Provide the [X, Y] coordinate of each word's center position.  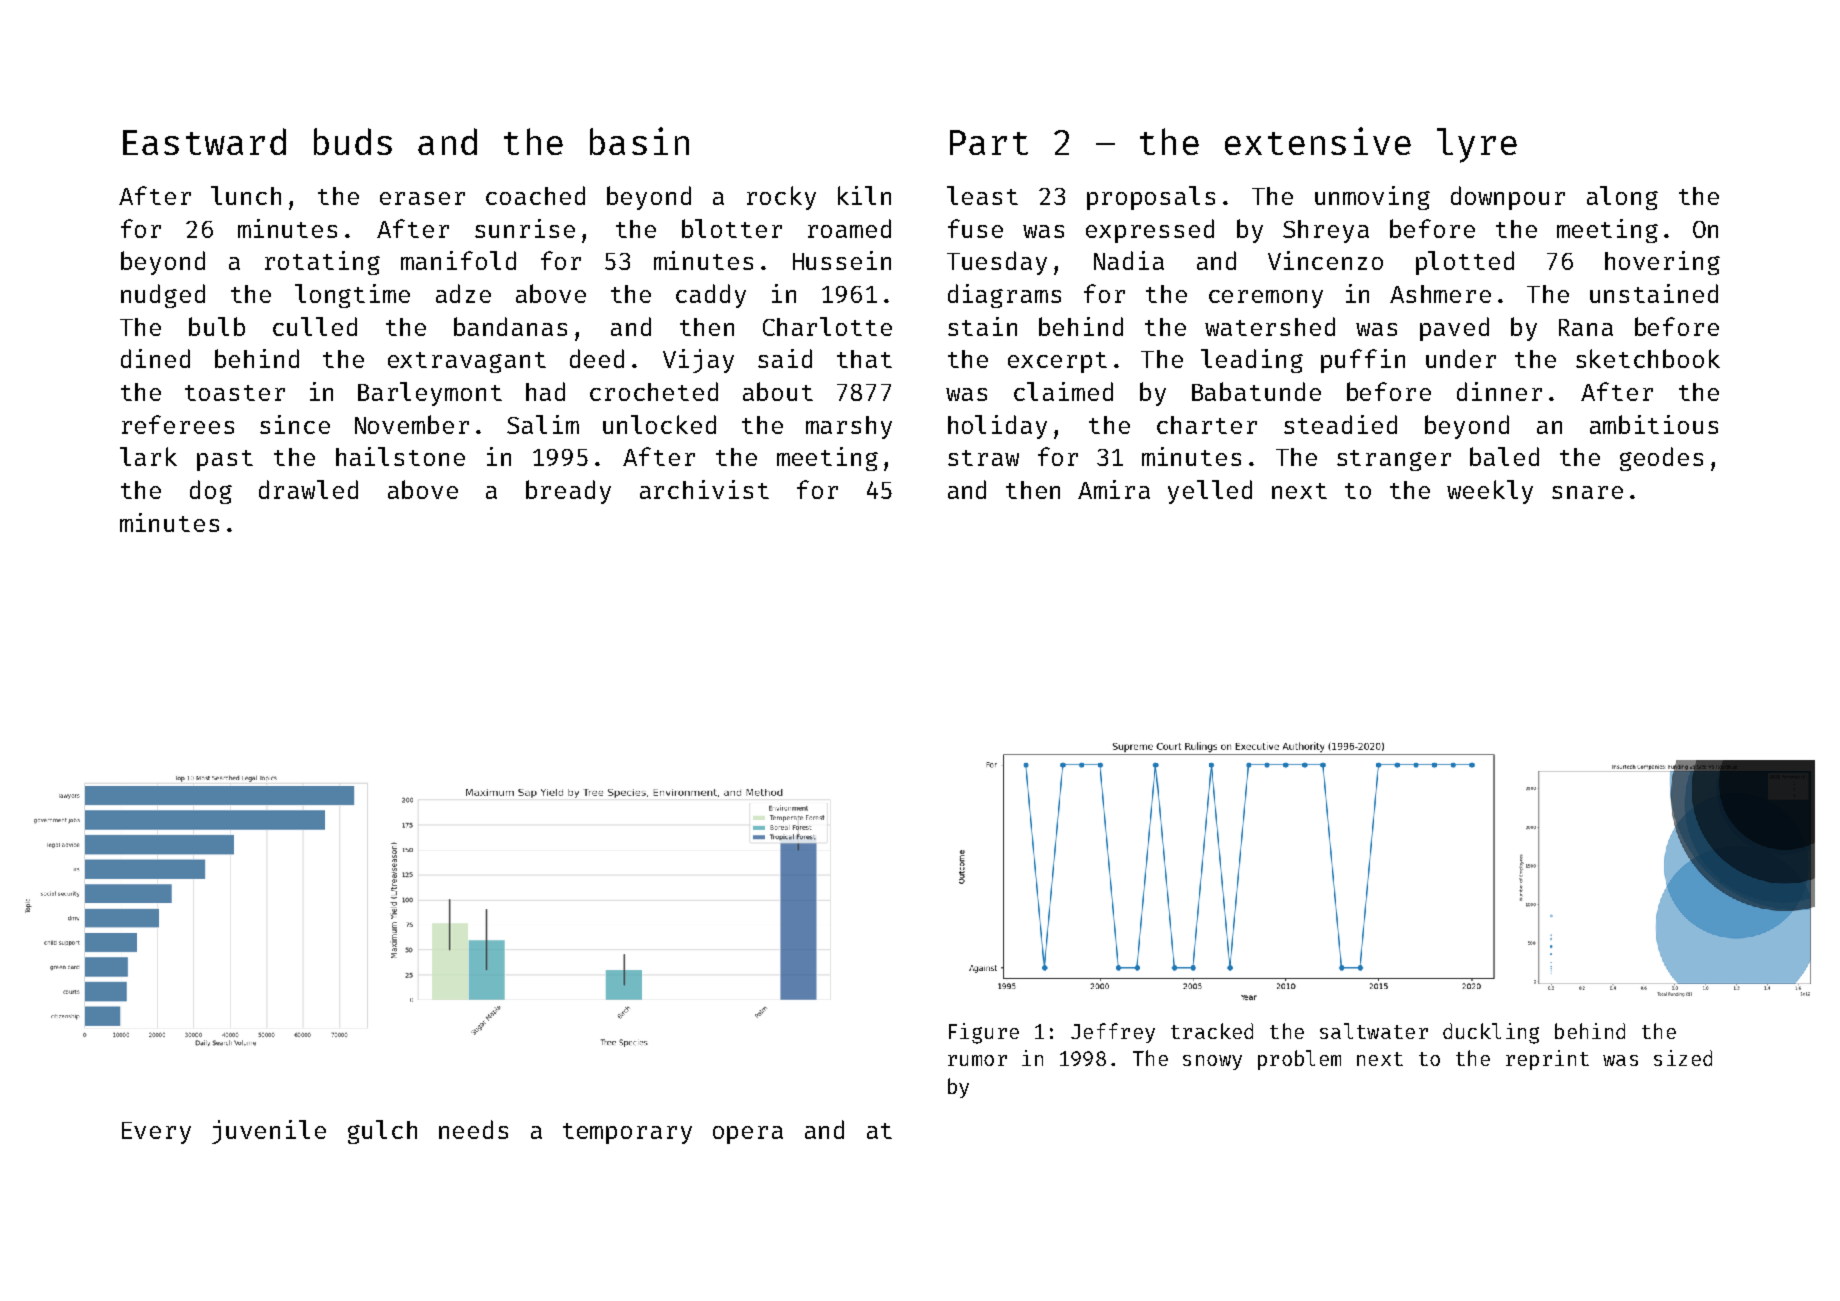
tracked [1212, 1031]
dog [211, 492]
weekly [1490, 492]
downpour [1508, 198]
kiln [864, 195]
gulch [382, 1132]
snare [1587, 492]
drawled [308, 489]
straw [983, 458]
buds [353, 141]
